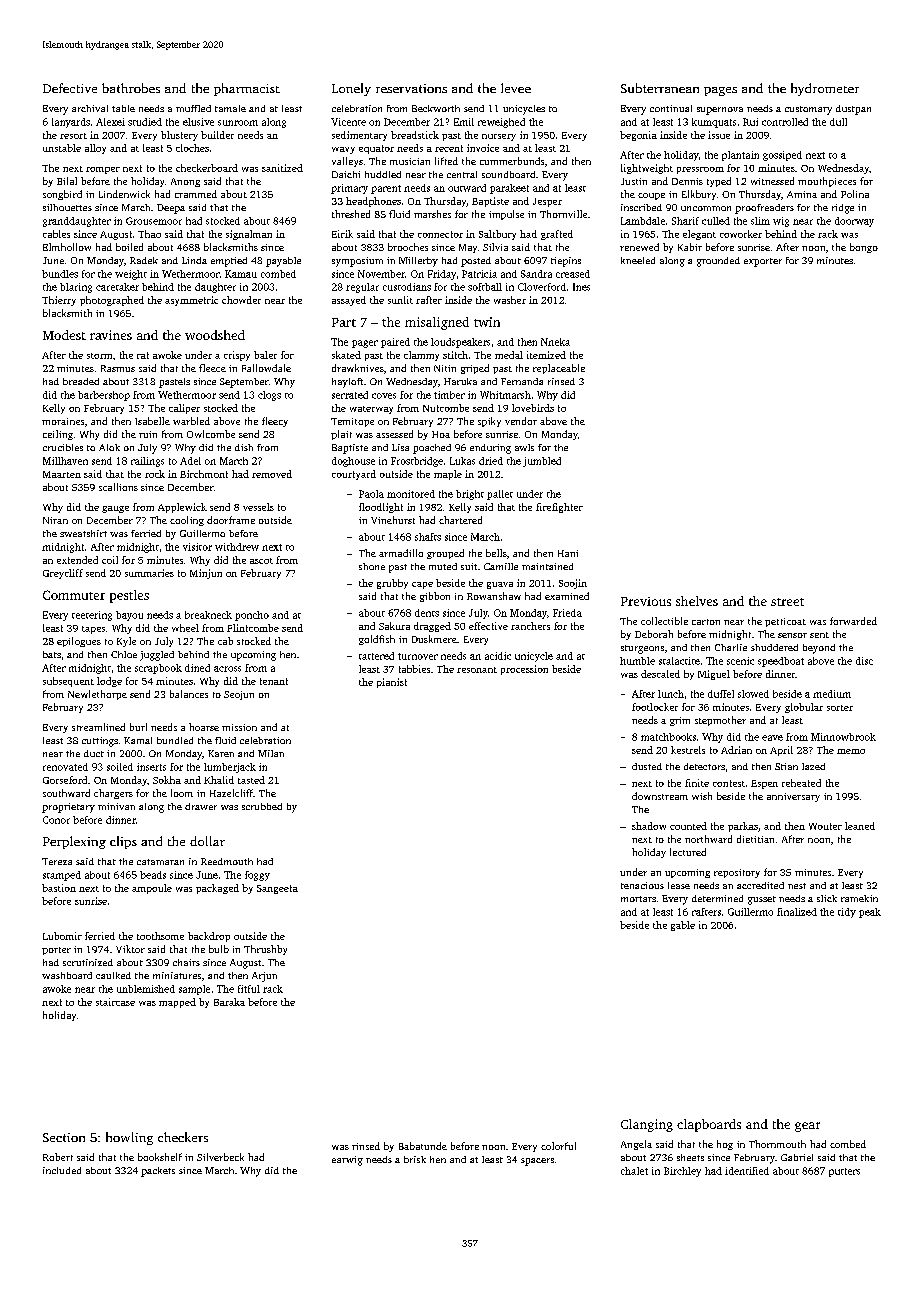 The image size is (924, 1308). Describe the element at coordinates (158, 1172) in the screenshot. I see `packets` at that location.
